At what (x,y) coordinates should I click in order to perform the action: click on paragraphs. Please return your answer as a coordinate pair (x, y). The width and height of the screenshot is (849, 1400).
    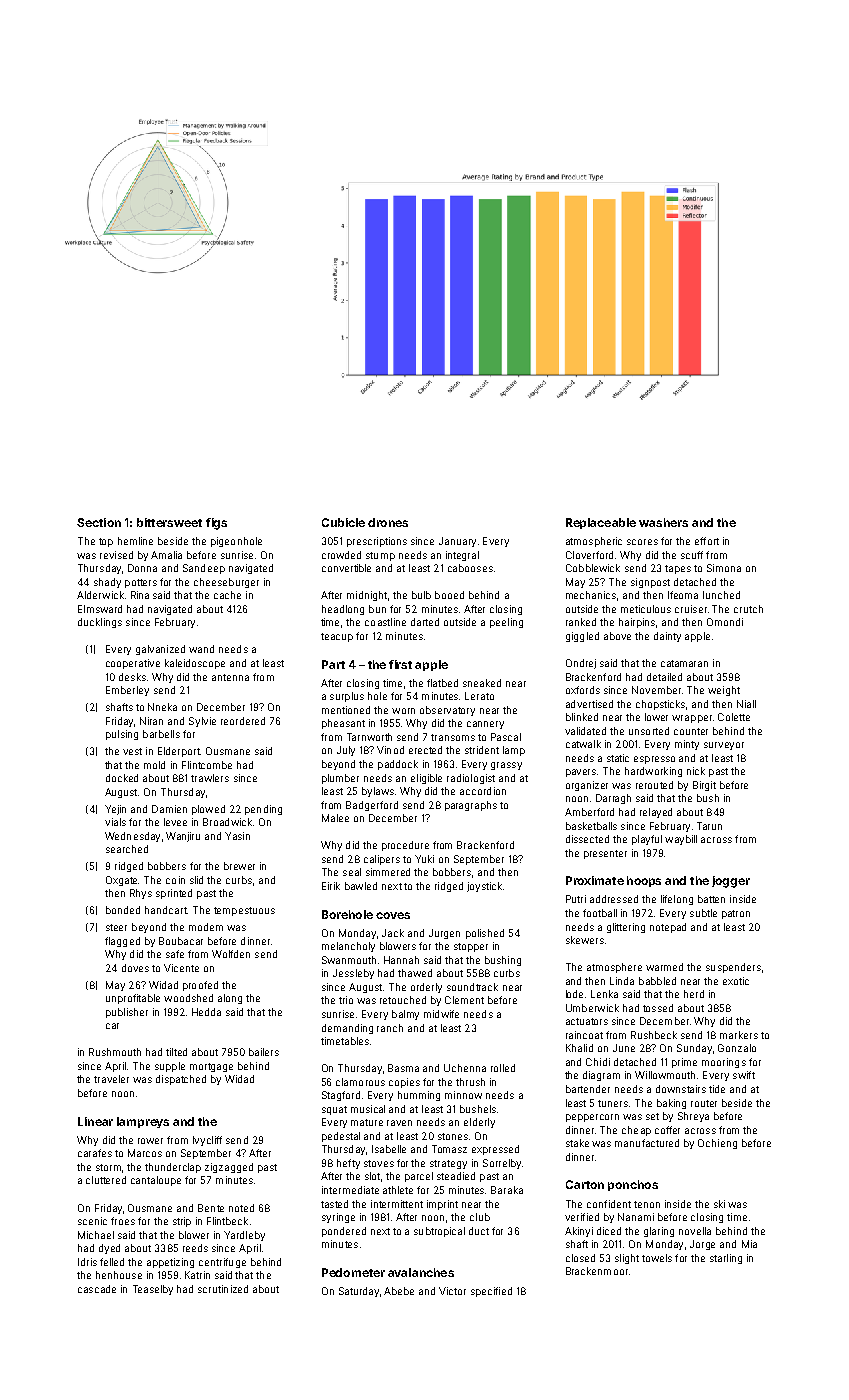
    Looking at the image, I should click on (471, 806).
